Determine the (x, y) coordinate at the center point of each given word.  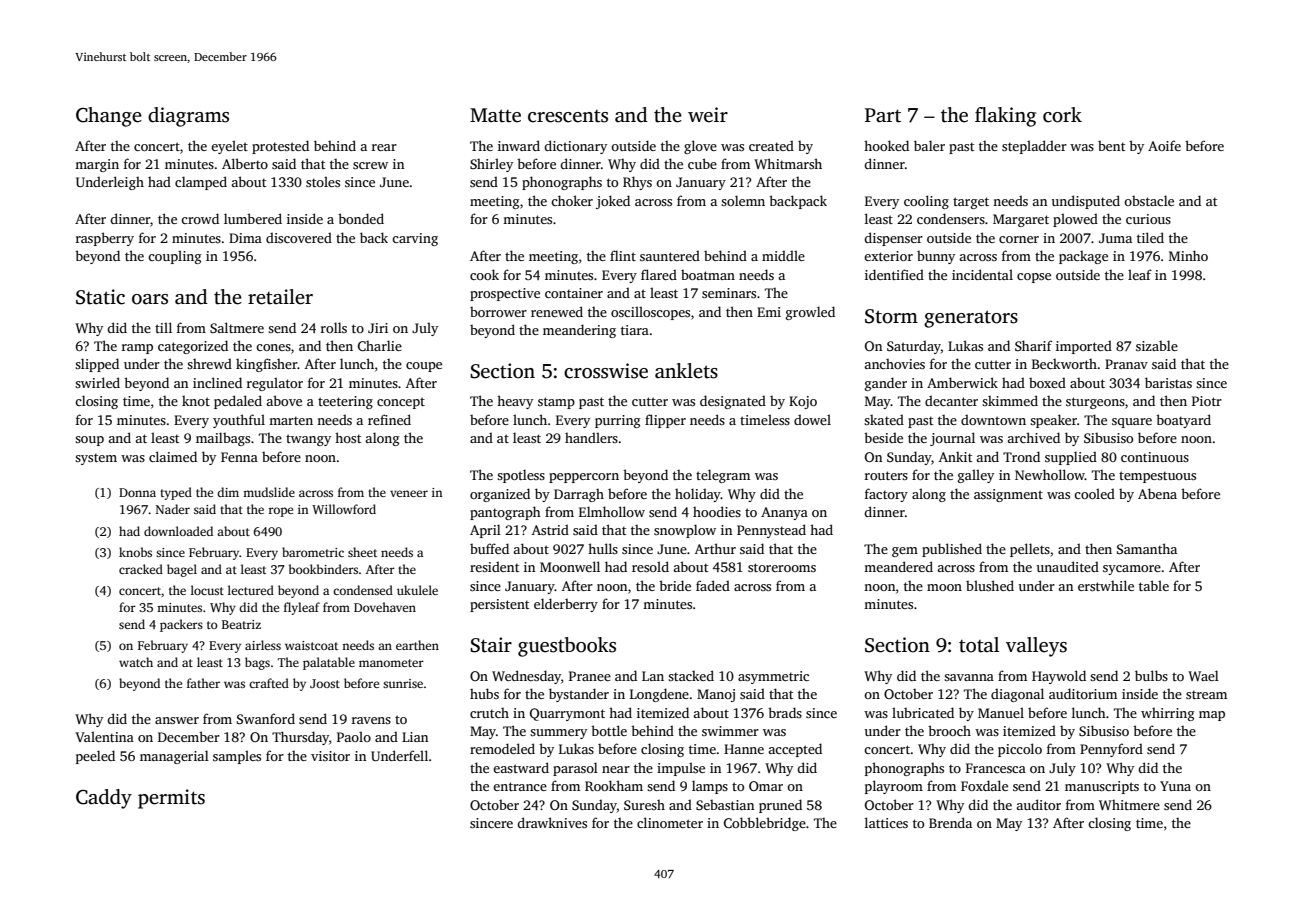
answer (177, 720)
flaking (1005, 117)
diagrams (188, 117)
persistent (499, 605)
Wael (1203, 675)
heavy (515, 402)
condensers (951, 218)
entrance (520, 786)
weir (708, 115)
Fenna (239, 457)
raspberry (105, 239)
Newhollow (1050, 474)
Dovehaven (385, 607)
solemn (743, 200)
